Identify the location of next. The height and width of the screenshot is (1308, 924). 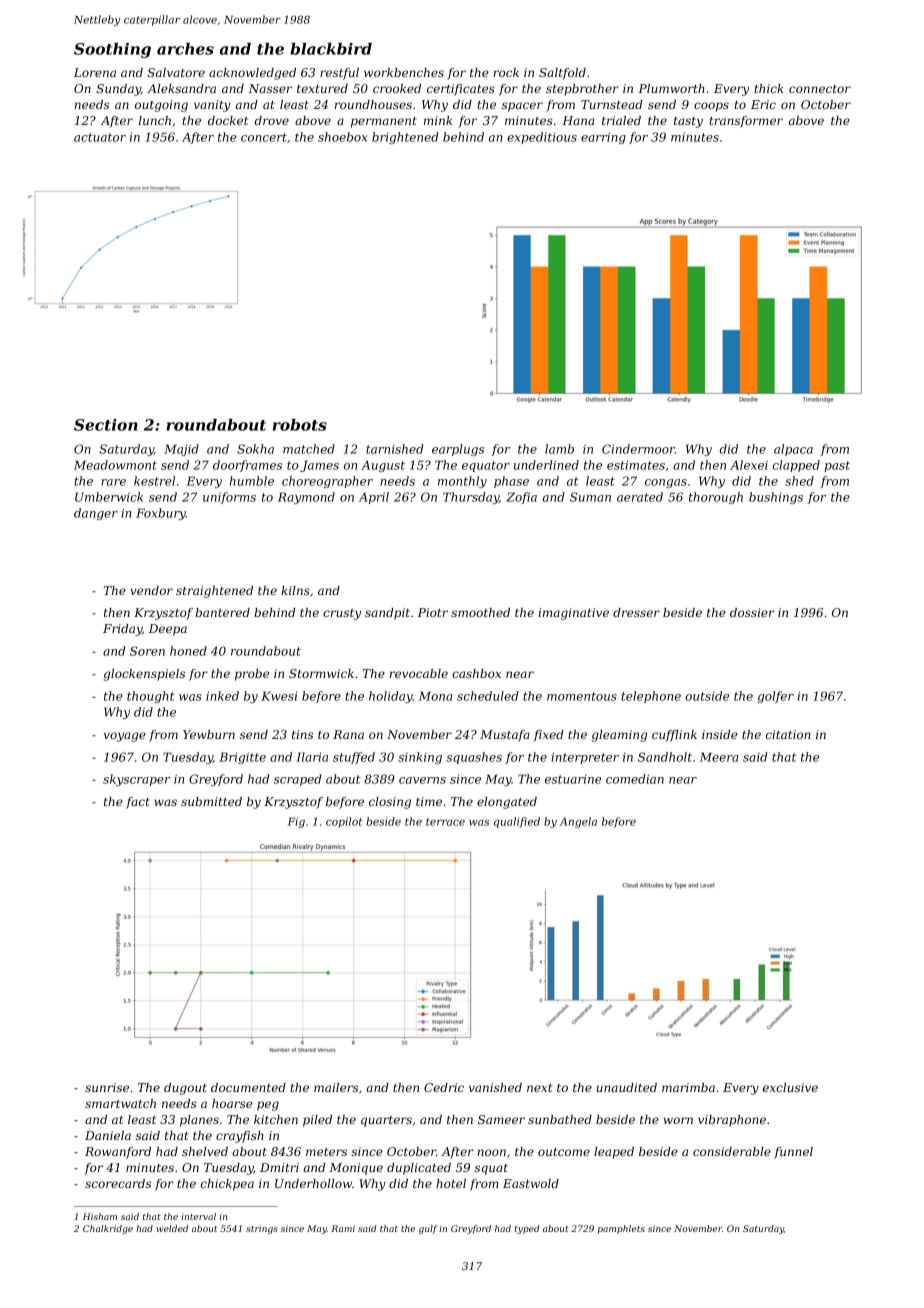
(539, 1088).
